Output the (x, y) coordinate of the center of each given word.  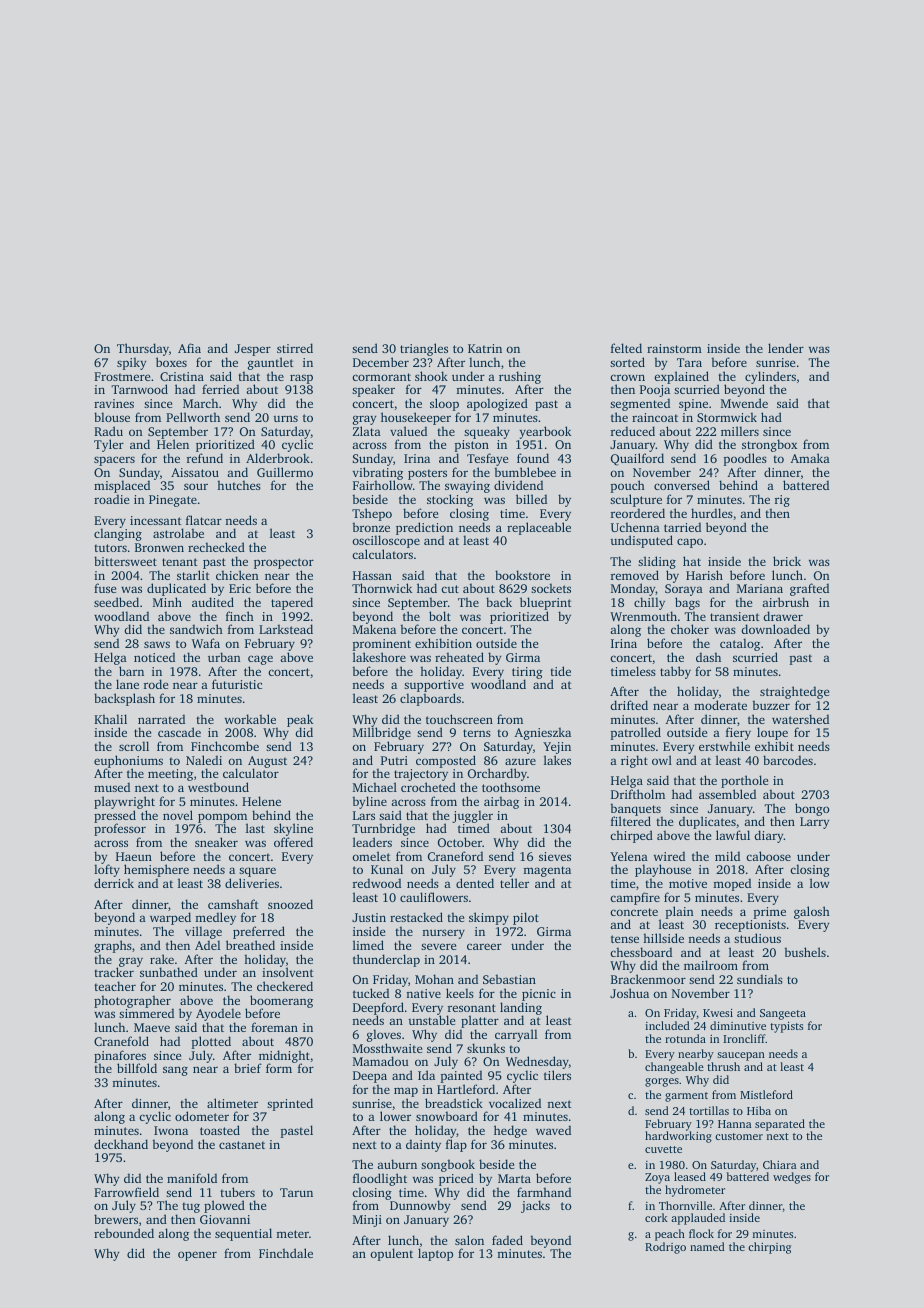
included (667, 1025)
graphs (113, 946)
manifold (192, 1178)
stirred (295, 348)
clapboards (430, 699)
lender (786, 348)
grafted (809, 589)
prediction (424, 529)
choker (690, 629)
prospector (284, 563)
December (381, 362)
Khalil (110, 719)
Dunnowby (420, 1207)
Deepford (378, 1009)
